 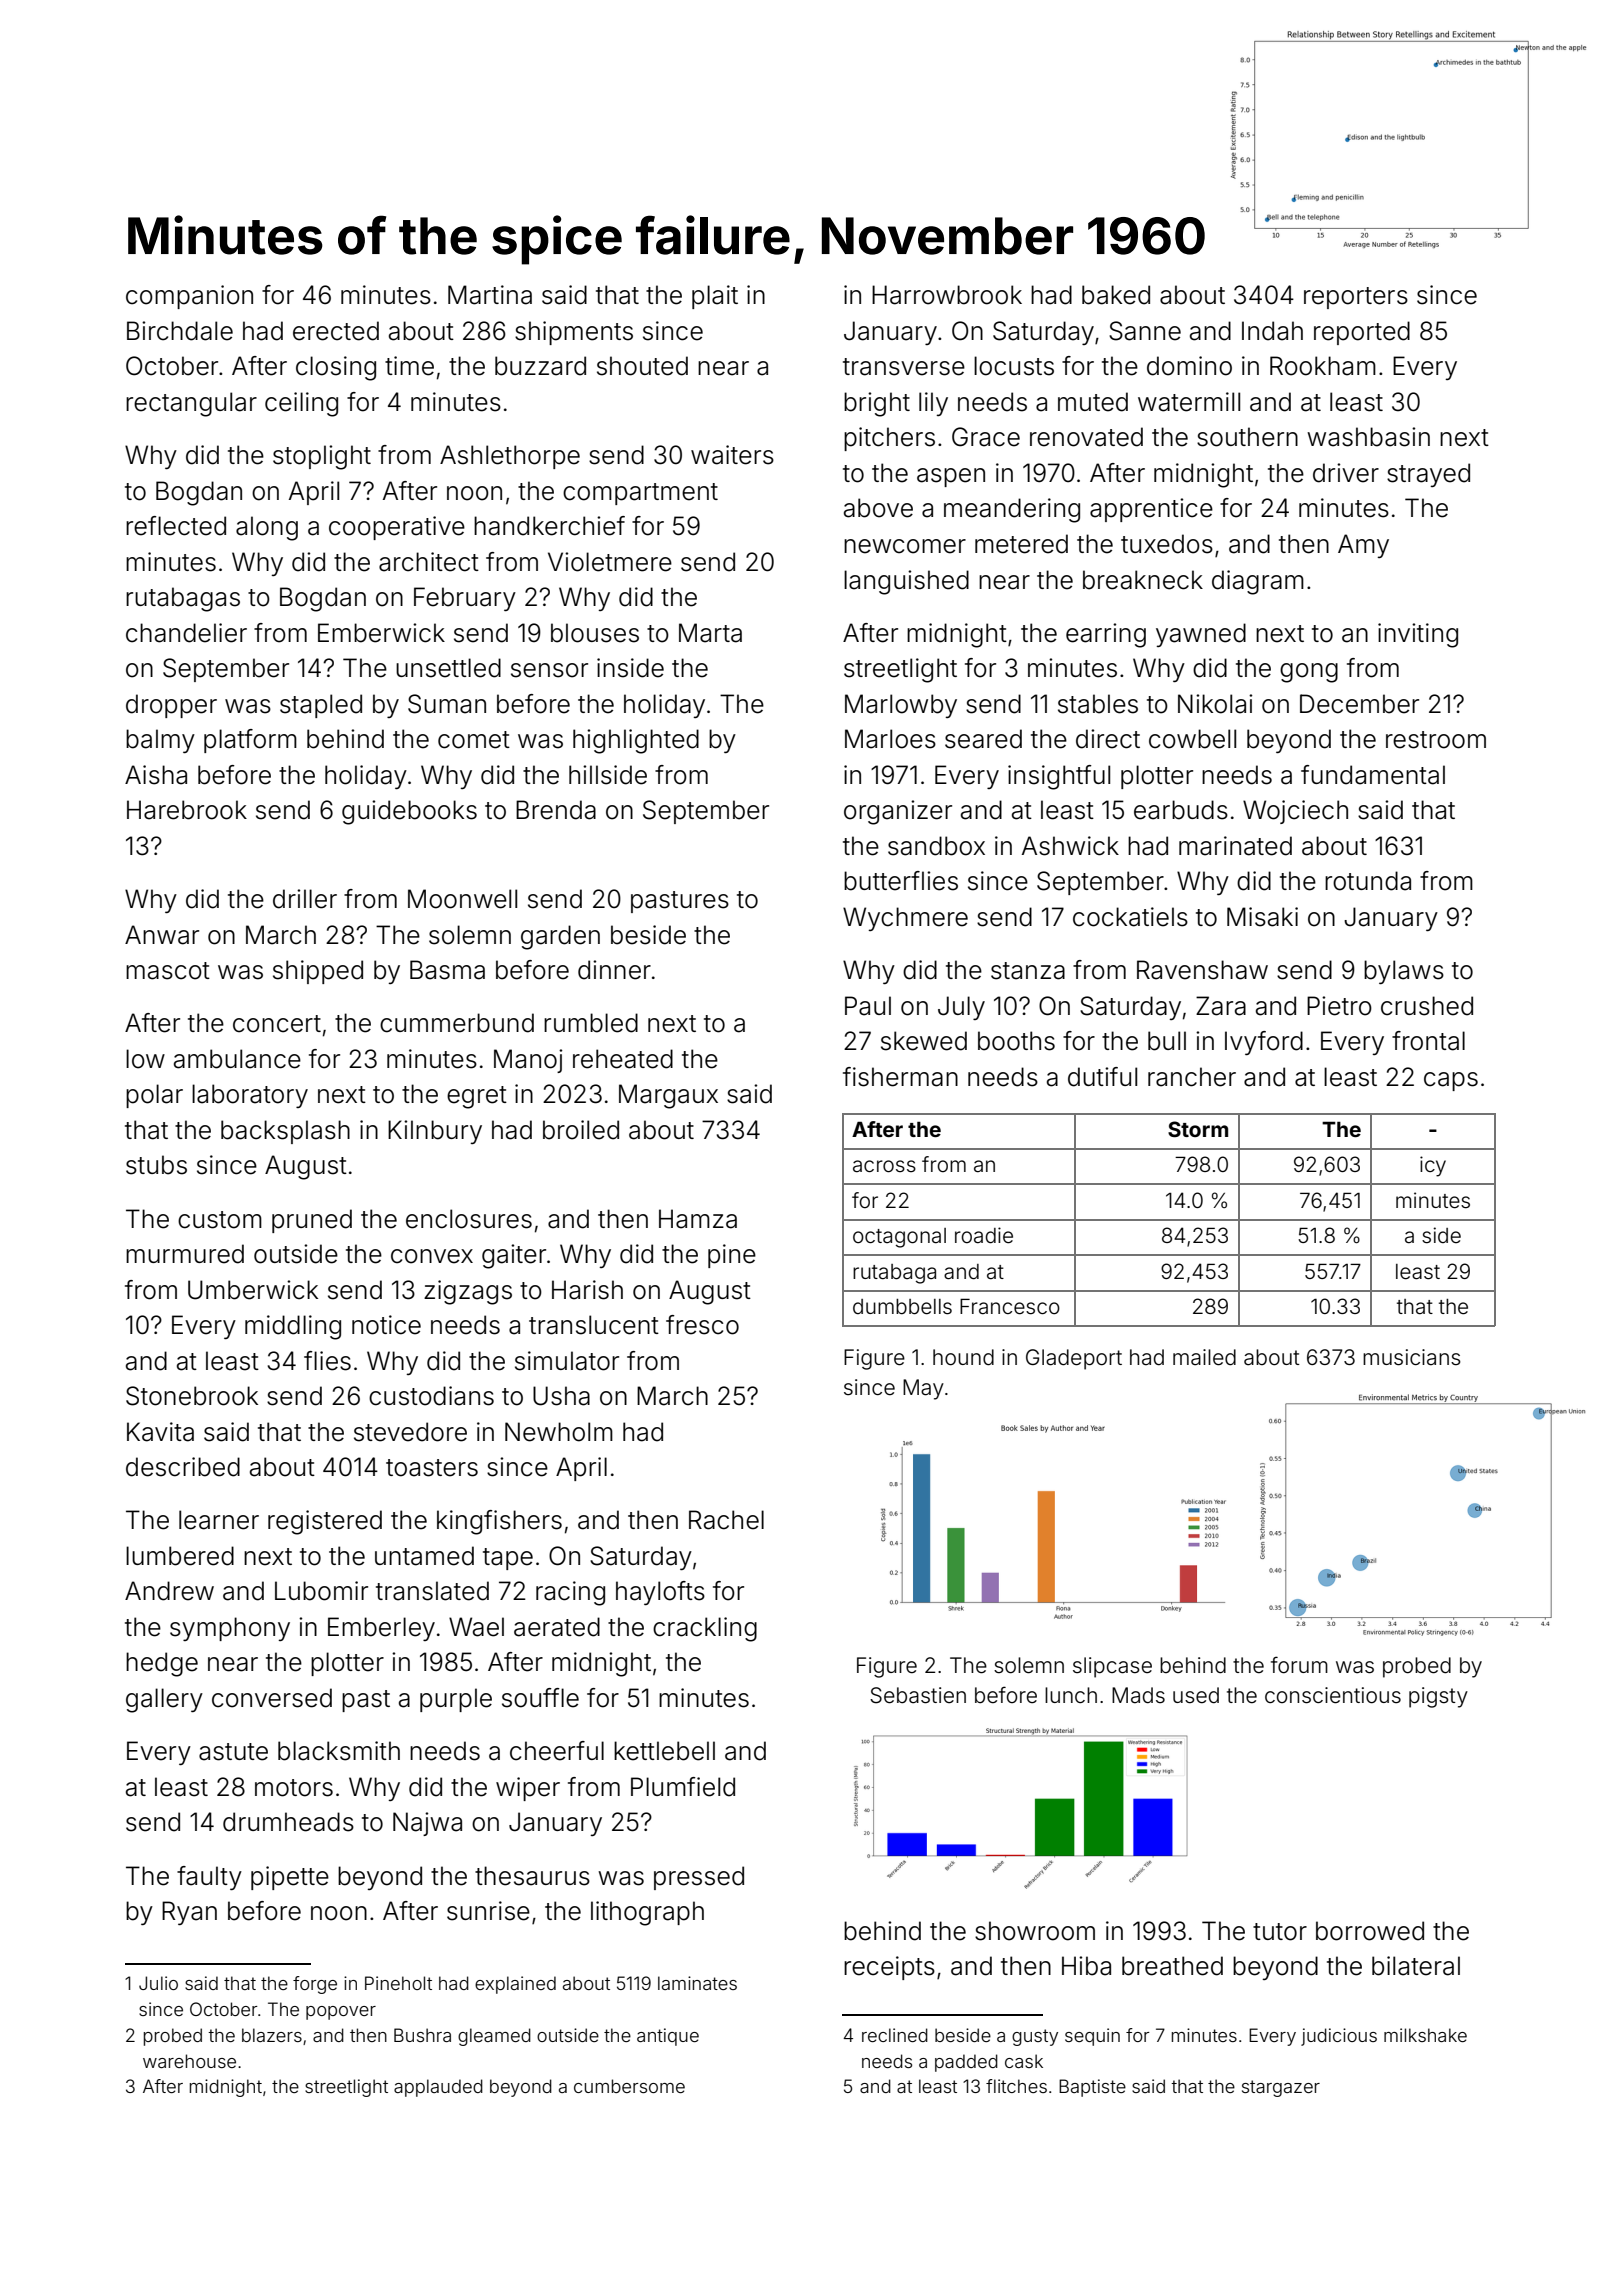 I want to click on above, so click(x=878, y=508).
